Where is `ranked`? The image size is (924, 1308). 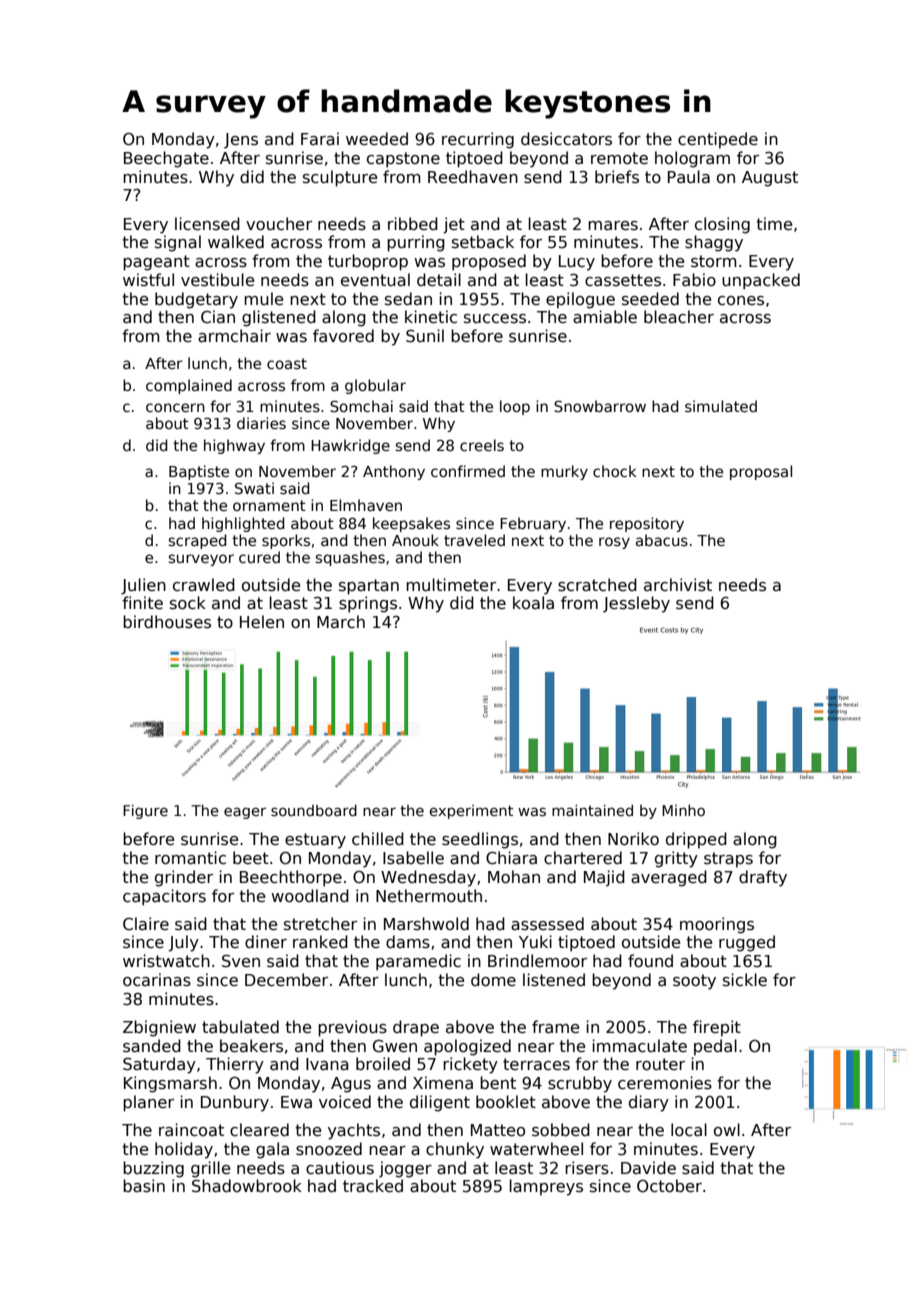 ranked is located at coordinates (320, 941).
